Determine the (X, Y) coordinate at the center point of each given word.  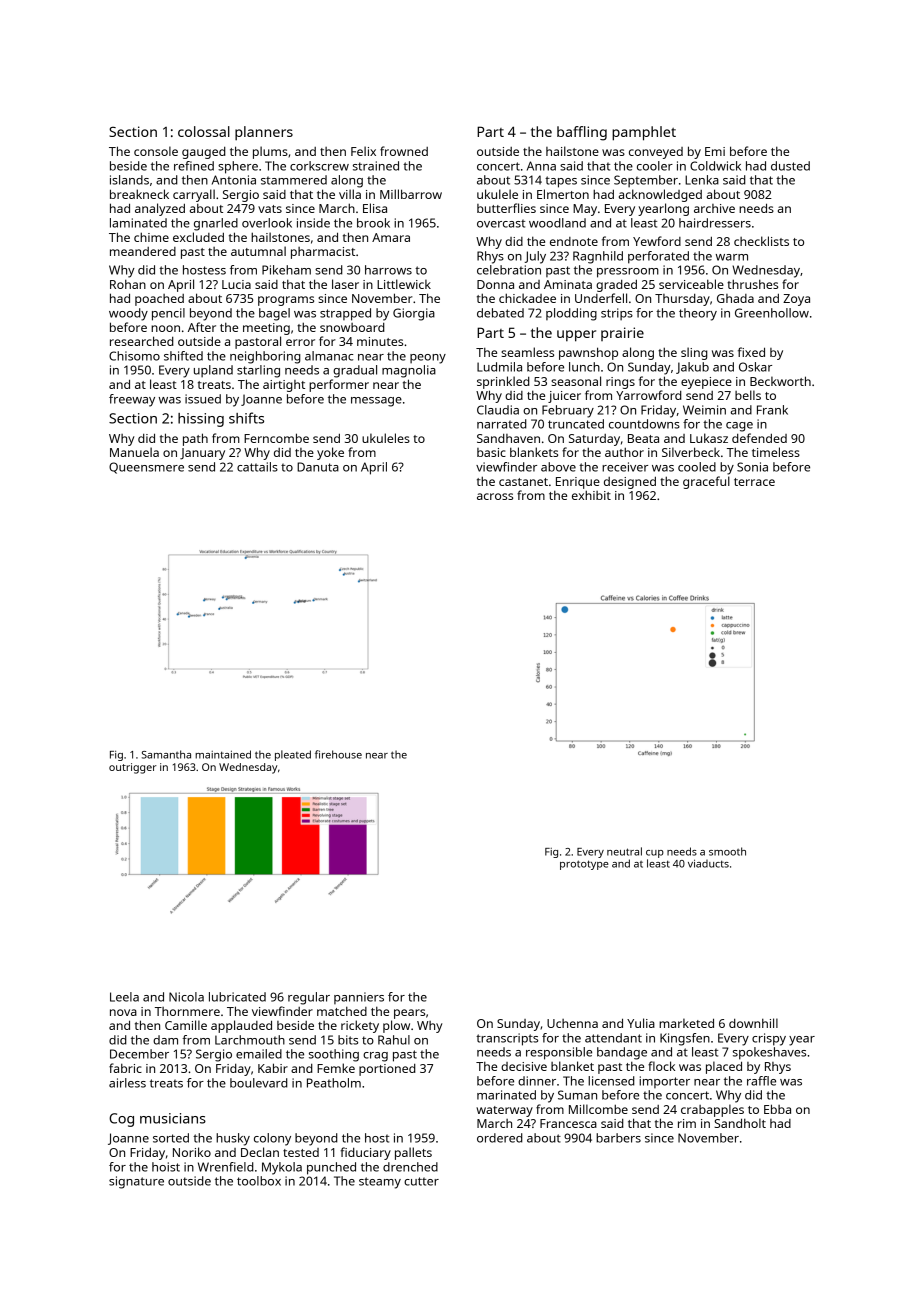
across (495, 496)
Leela (124, 997)
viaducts (708, 863)
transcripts (507, 1039)
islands (129, 180)
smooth (727, 851)
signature (136, 1182)
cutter (421, 1181)
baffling (582, 133)
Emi (715, 151)
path (195, 439)
